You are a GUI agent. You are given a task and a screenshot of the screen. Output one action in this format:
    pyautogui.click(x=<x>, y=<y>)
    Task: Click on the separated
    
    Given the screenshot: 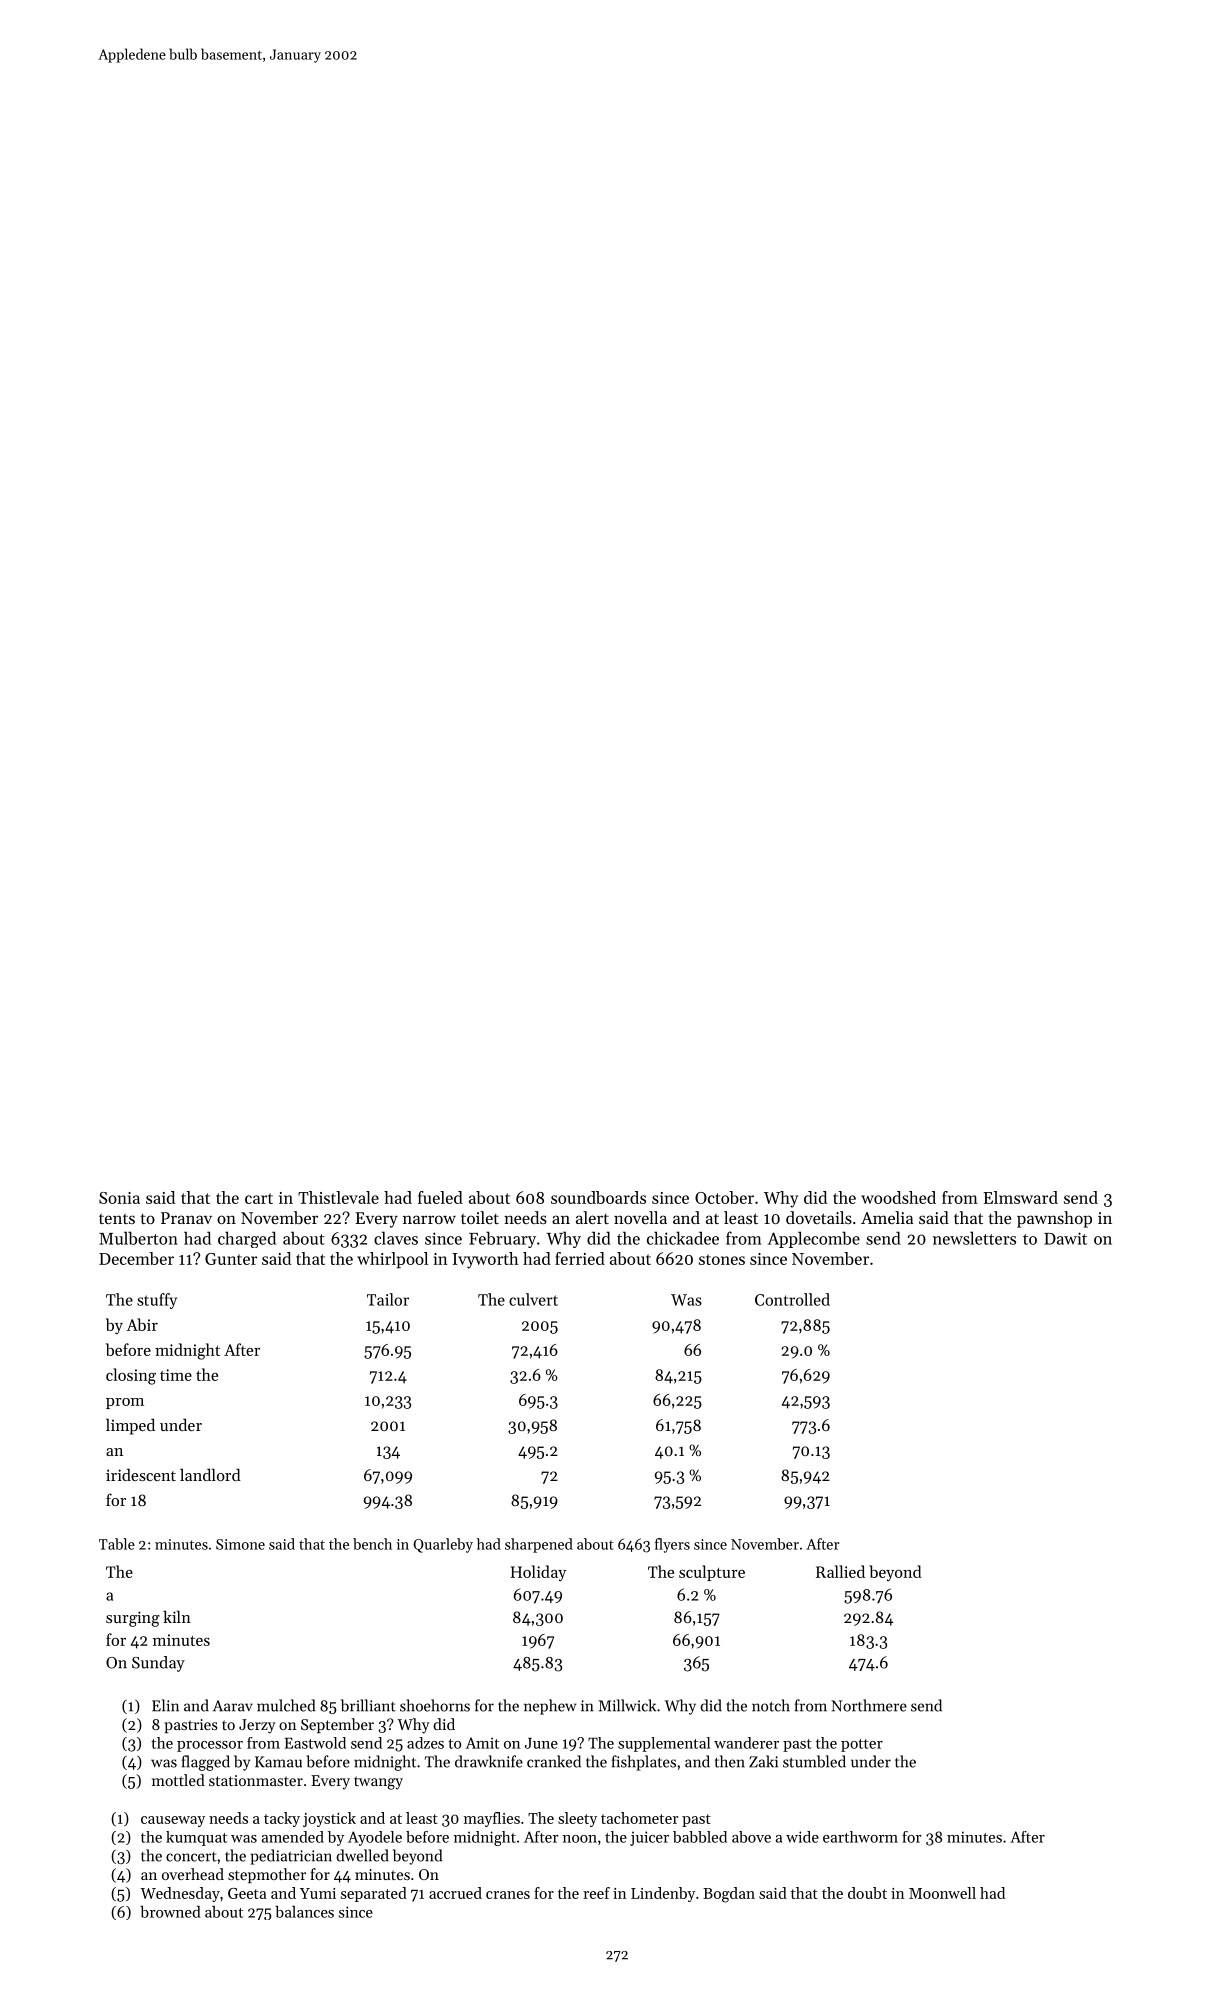 What is the action you would take?
    pyautogui.click(x=374, y=1894)
